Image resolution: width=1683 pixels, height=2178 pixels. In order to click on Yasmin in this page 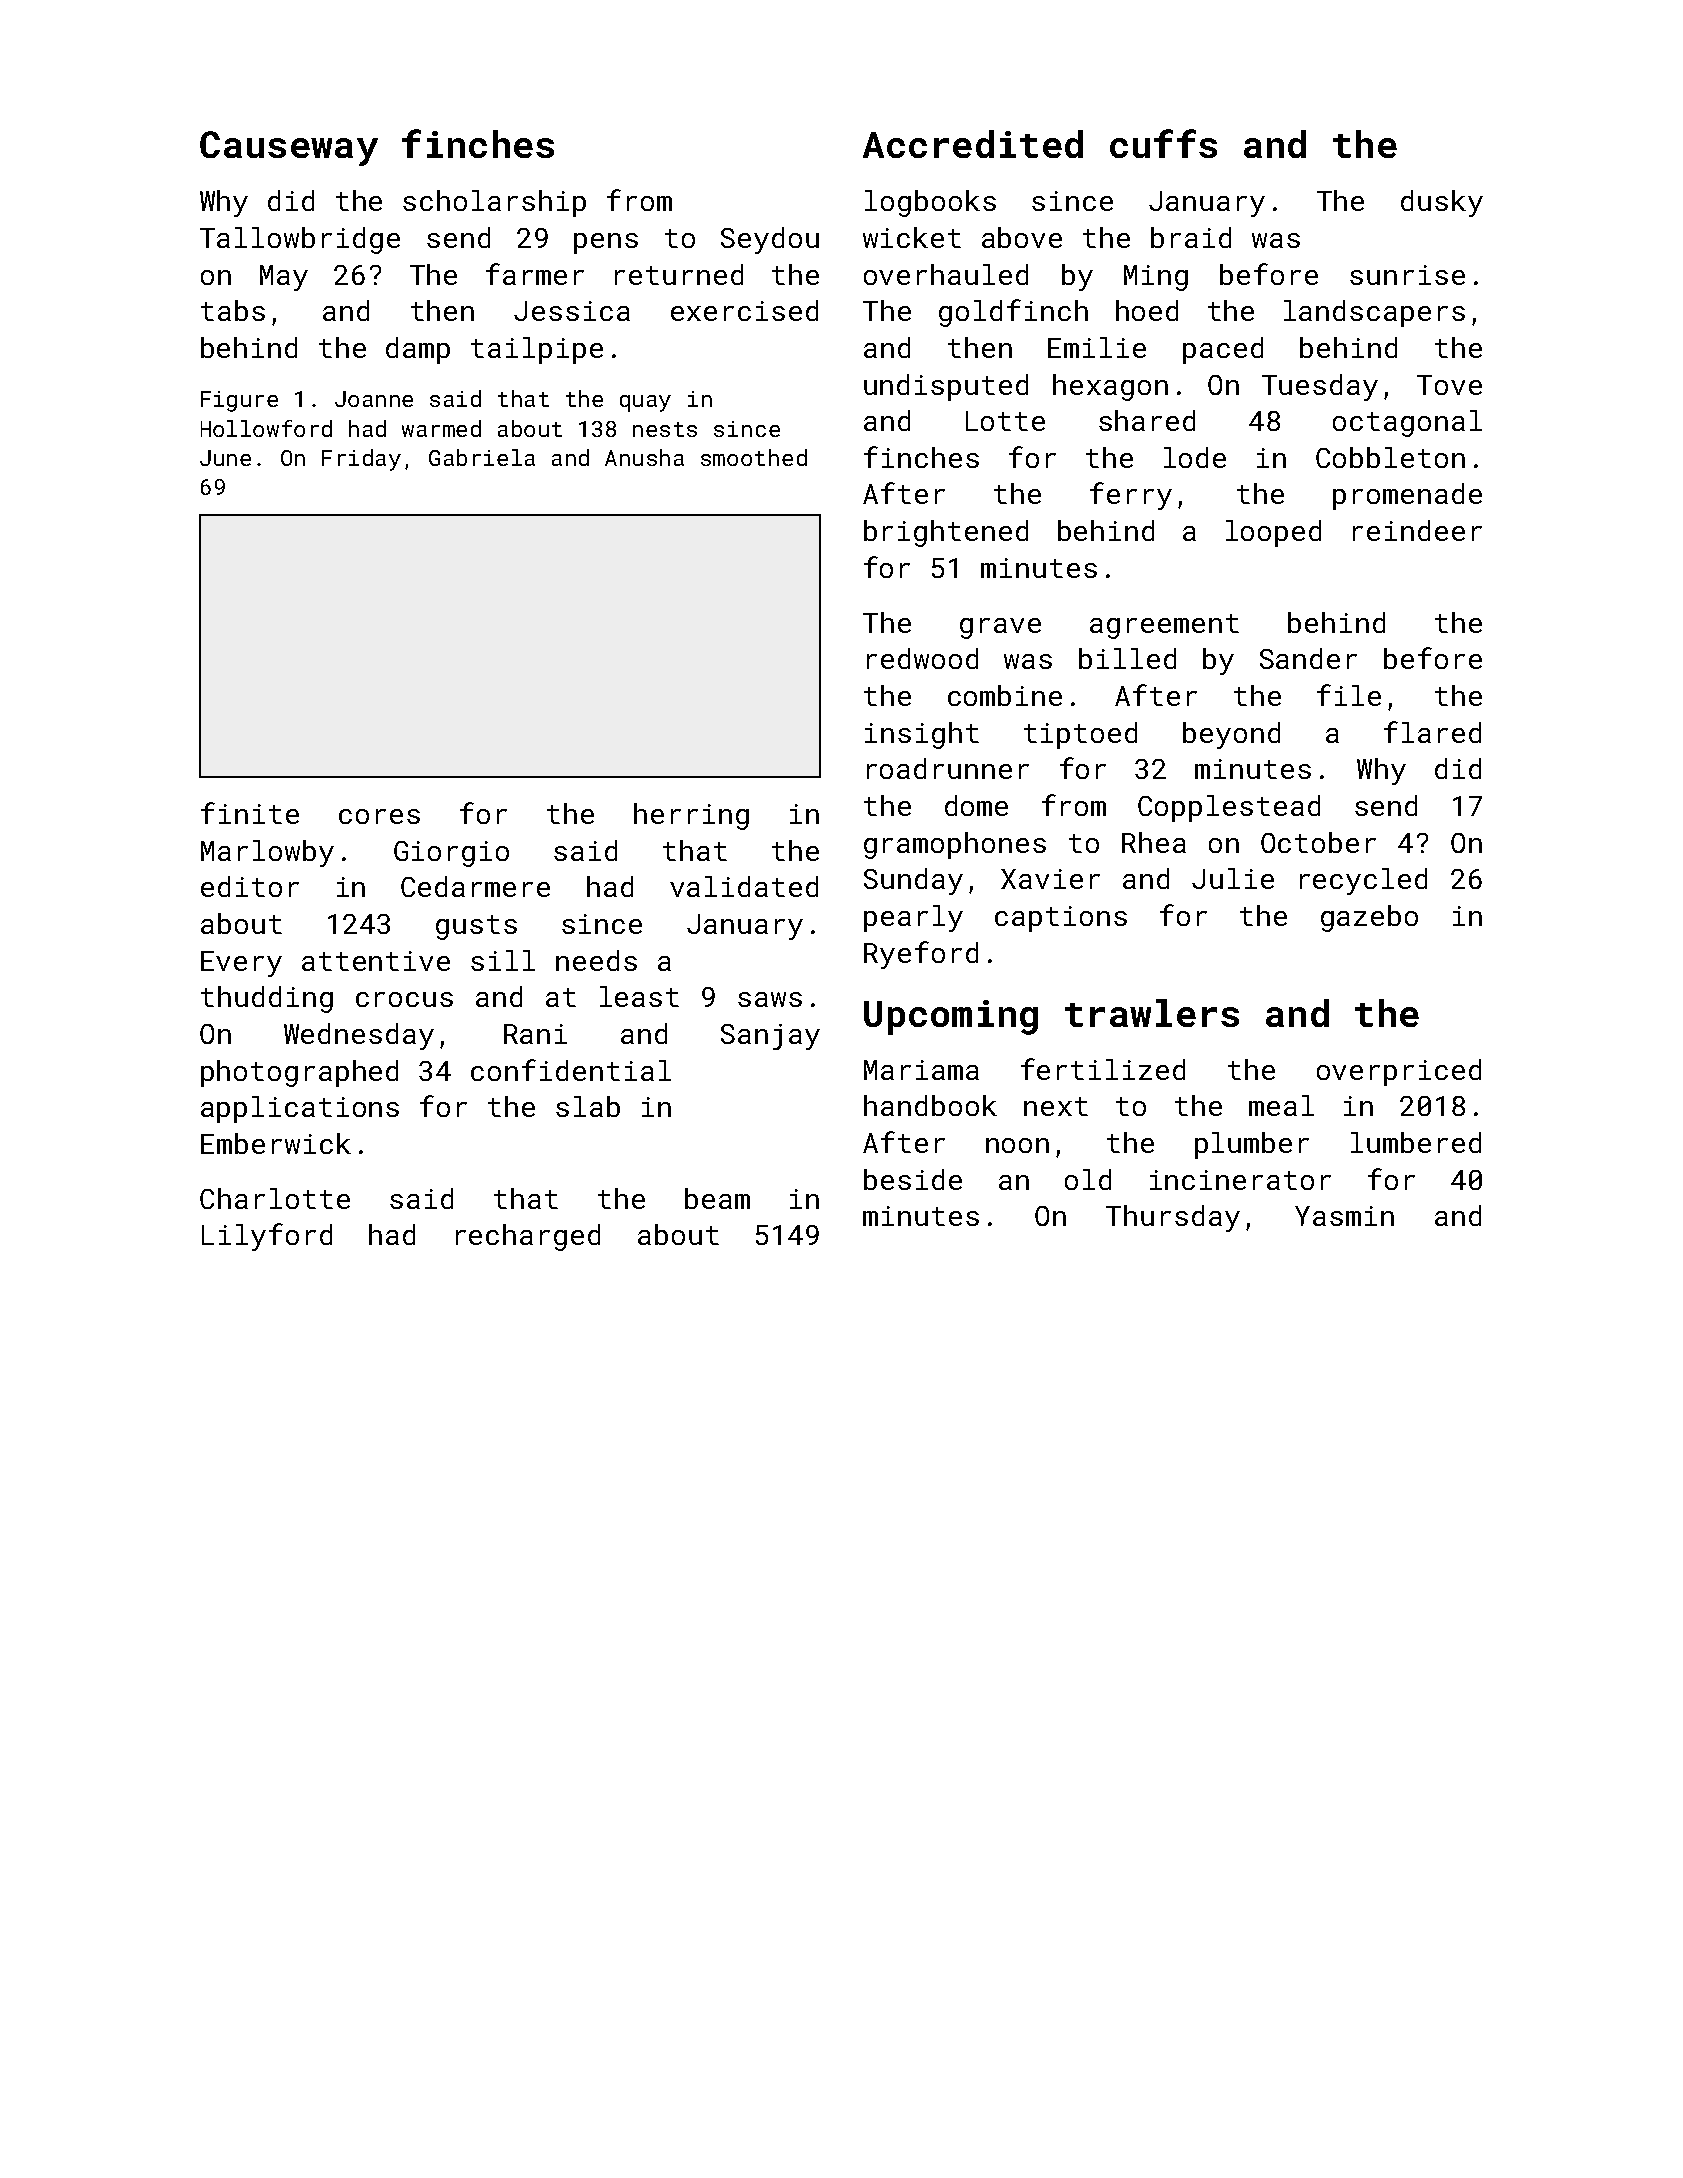, I will do `click(1344, 1216)`.
